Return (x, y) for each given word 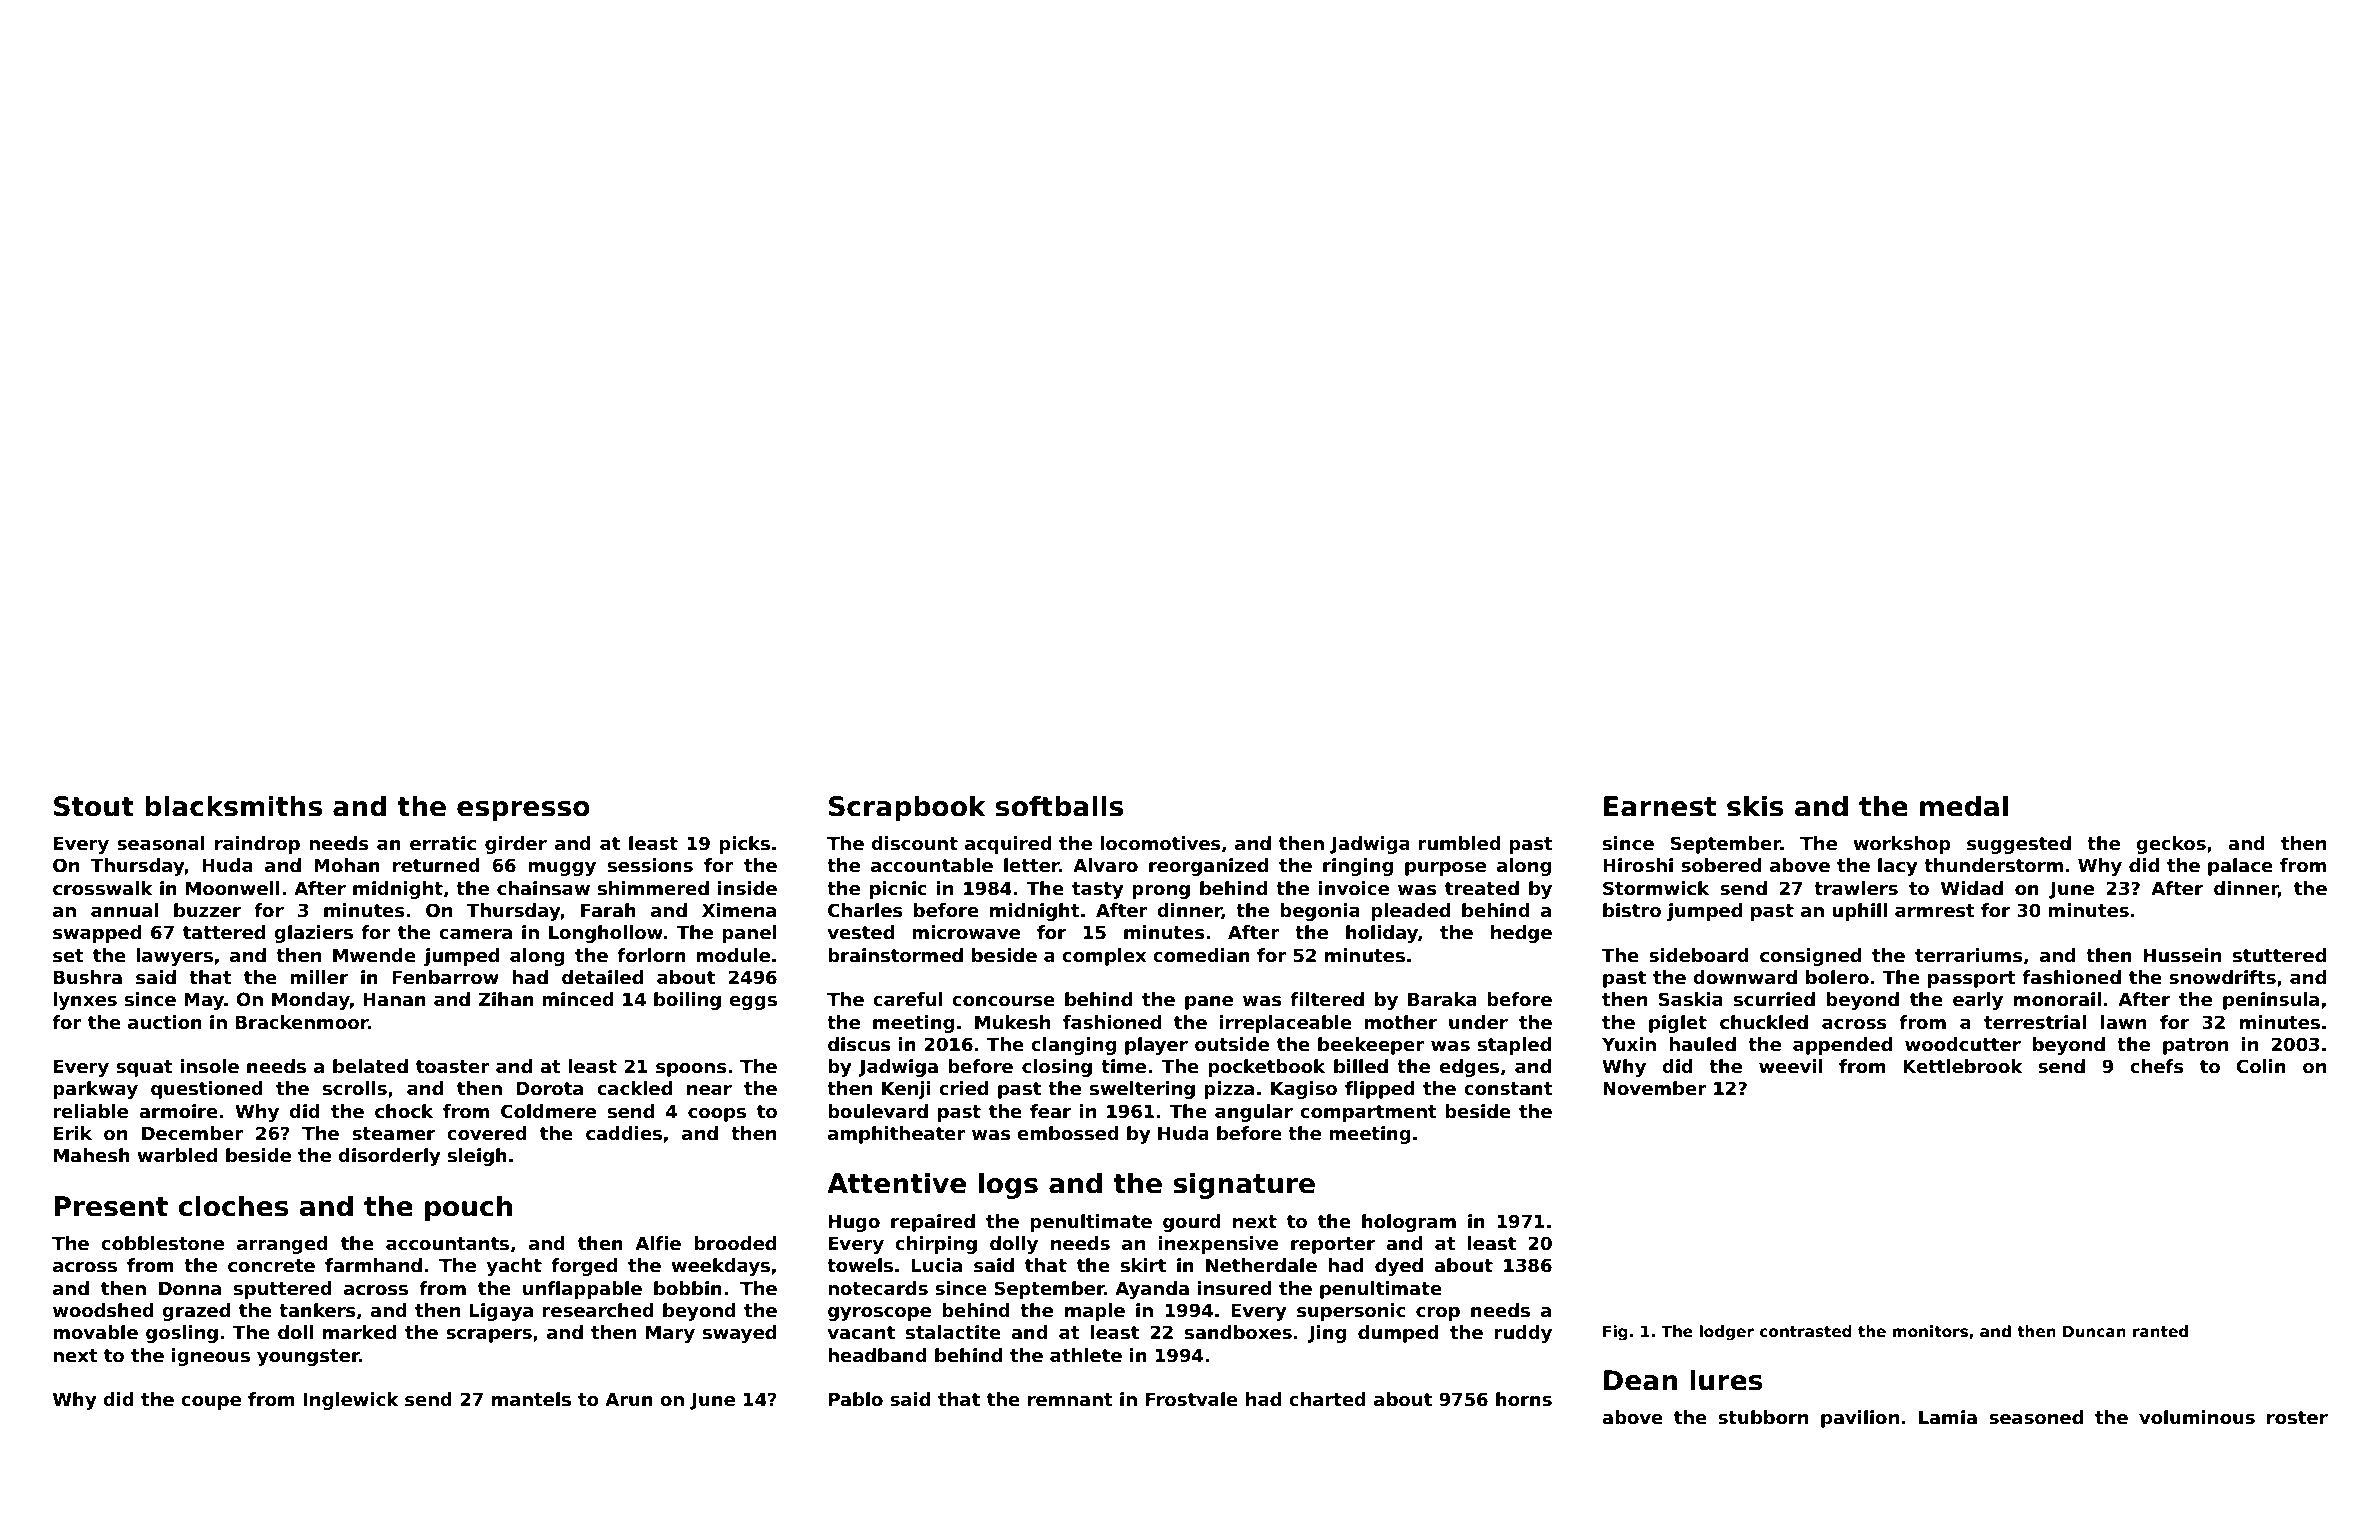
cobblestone (162, 1243)
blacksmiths (233, 806)
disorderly (389, 1157)
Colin (2261, 1066)
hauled (1702, 1044)
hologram (1409, 1223)
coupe (211, 1403)
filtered (1327, 999)
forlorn (651, 955)
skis (1755, 806)
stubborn (1763, 1417)
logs (1008, 1185)
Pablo (856, 1399)
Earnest (1660, 806)
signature (1244, 1185)
